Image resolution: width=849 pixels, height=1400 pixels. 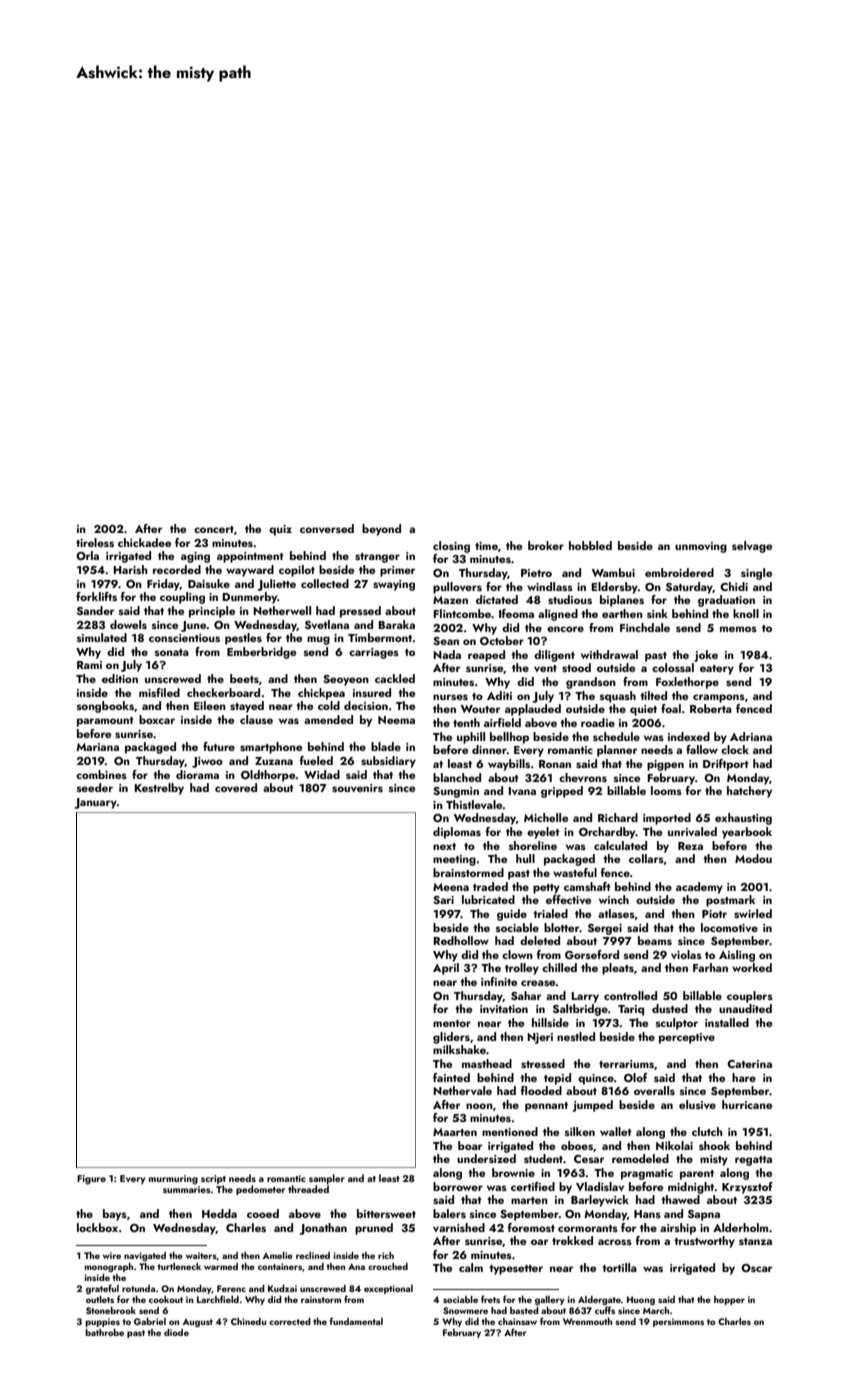 I want to click on monograph, so click(x=109, y=1267).
